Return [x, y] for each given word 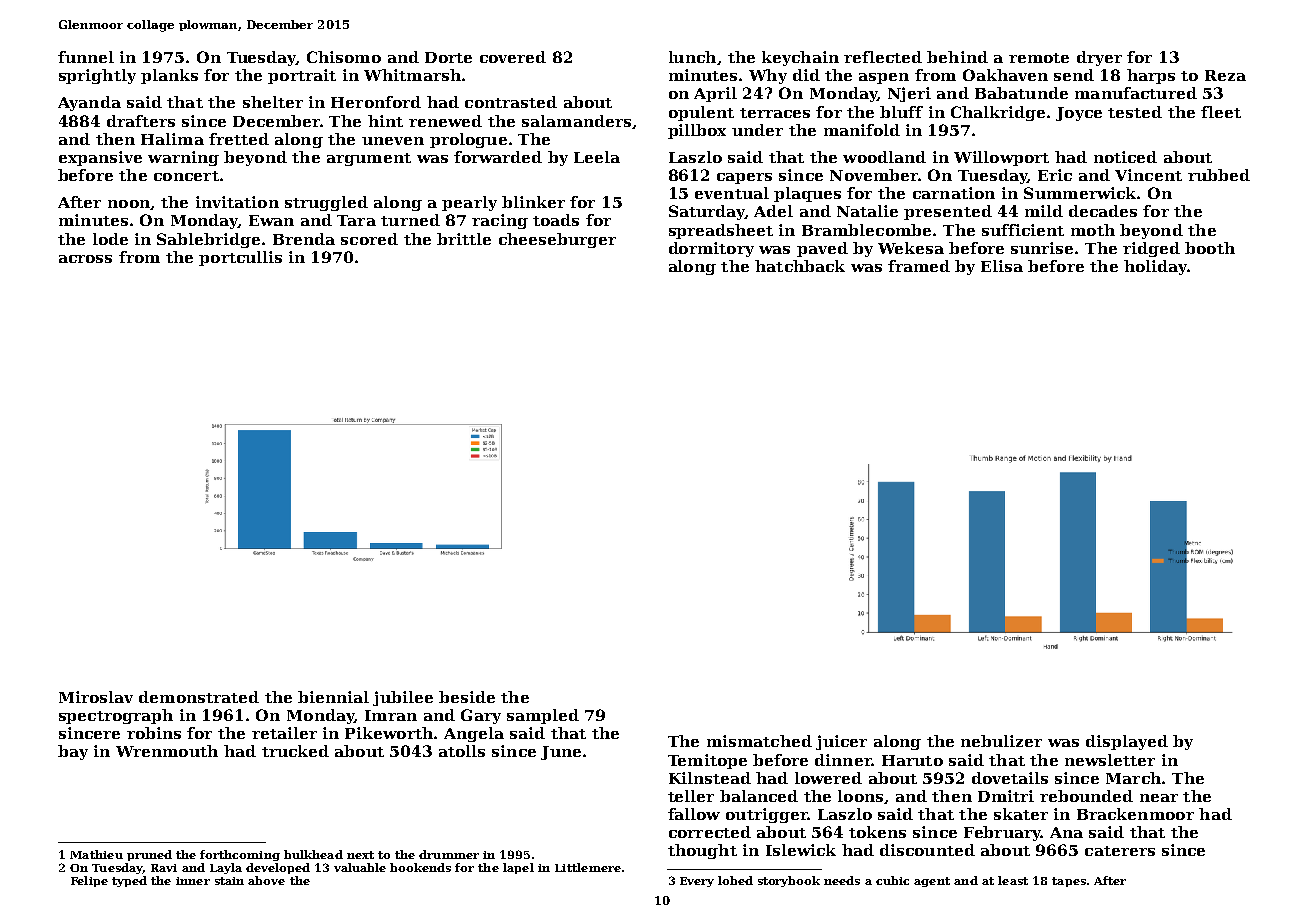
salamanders [576, 121]
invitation [237, 202]
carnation [954, 193]
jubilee [403, 698]
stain [229, 881]
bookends [420, 867]
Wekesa [911, 248]
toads [556, 220]
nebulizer [1001, 741]
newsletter [1110, 760]
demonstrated [199, 697]
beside [467, 697]
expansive [100, 158]
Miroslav [96, 697]
